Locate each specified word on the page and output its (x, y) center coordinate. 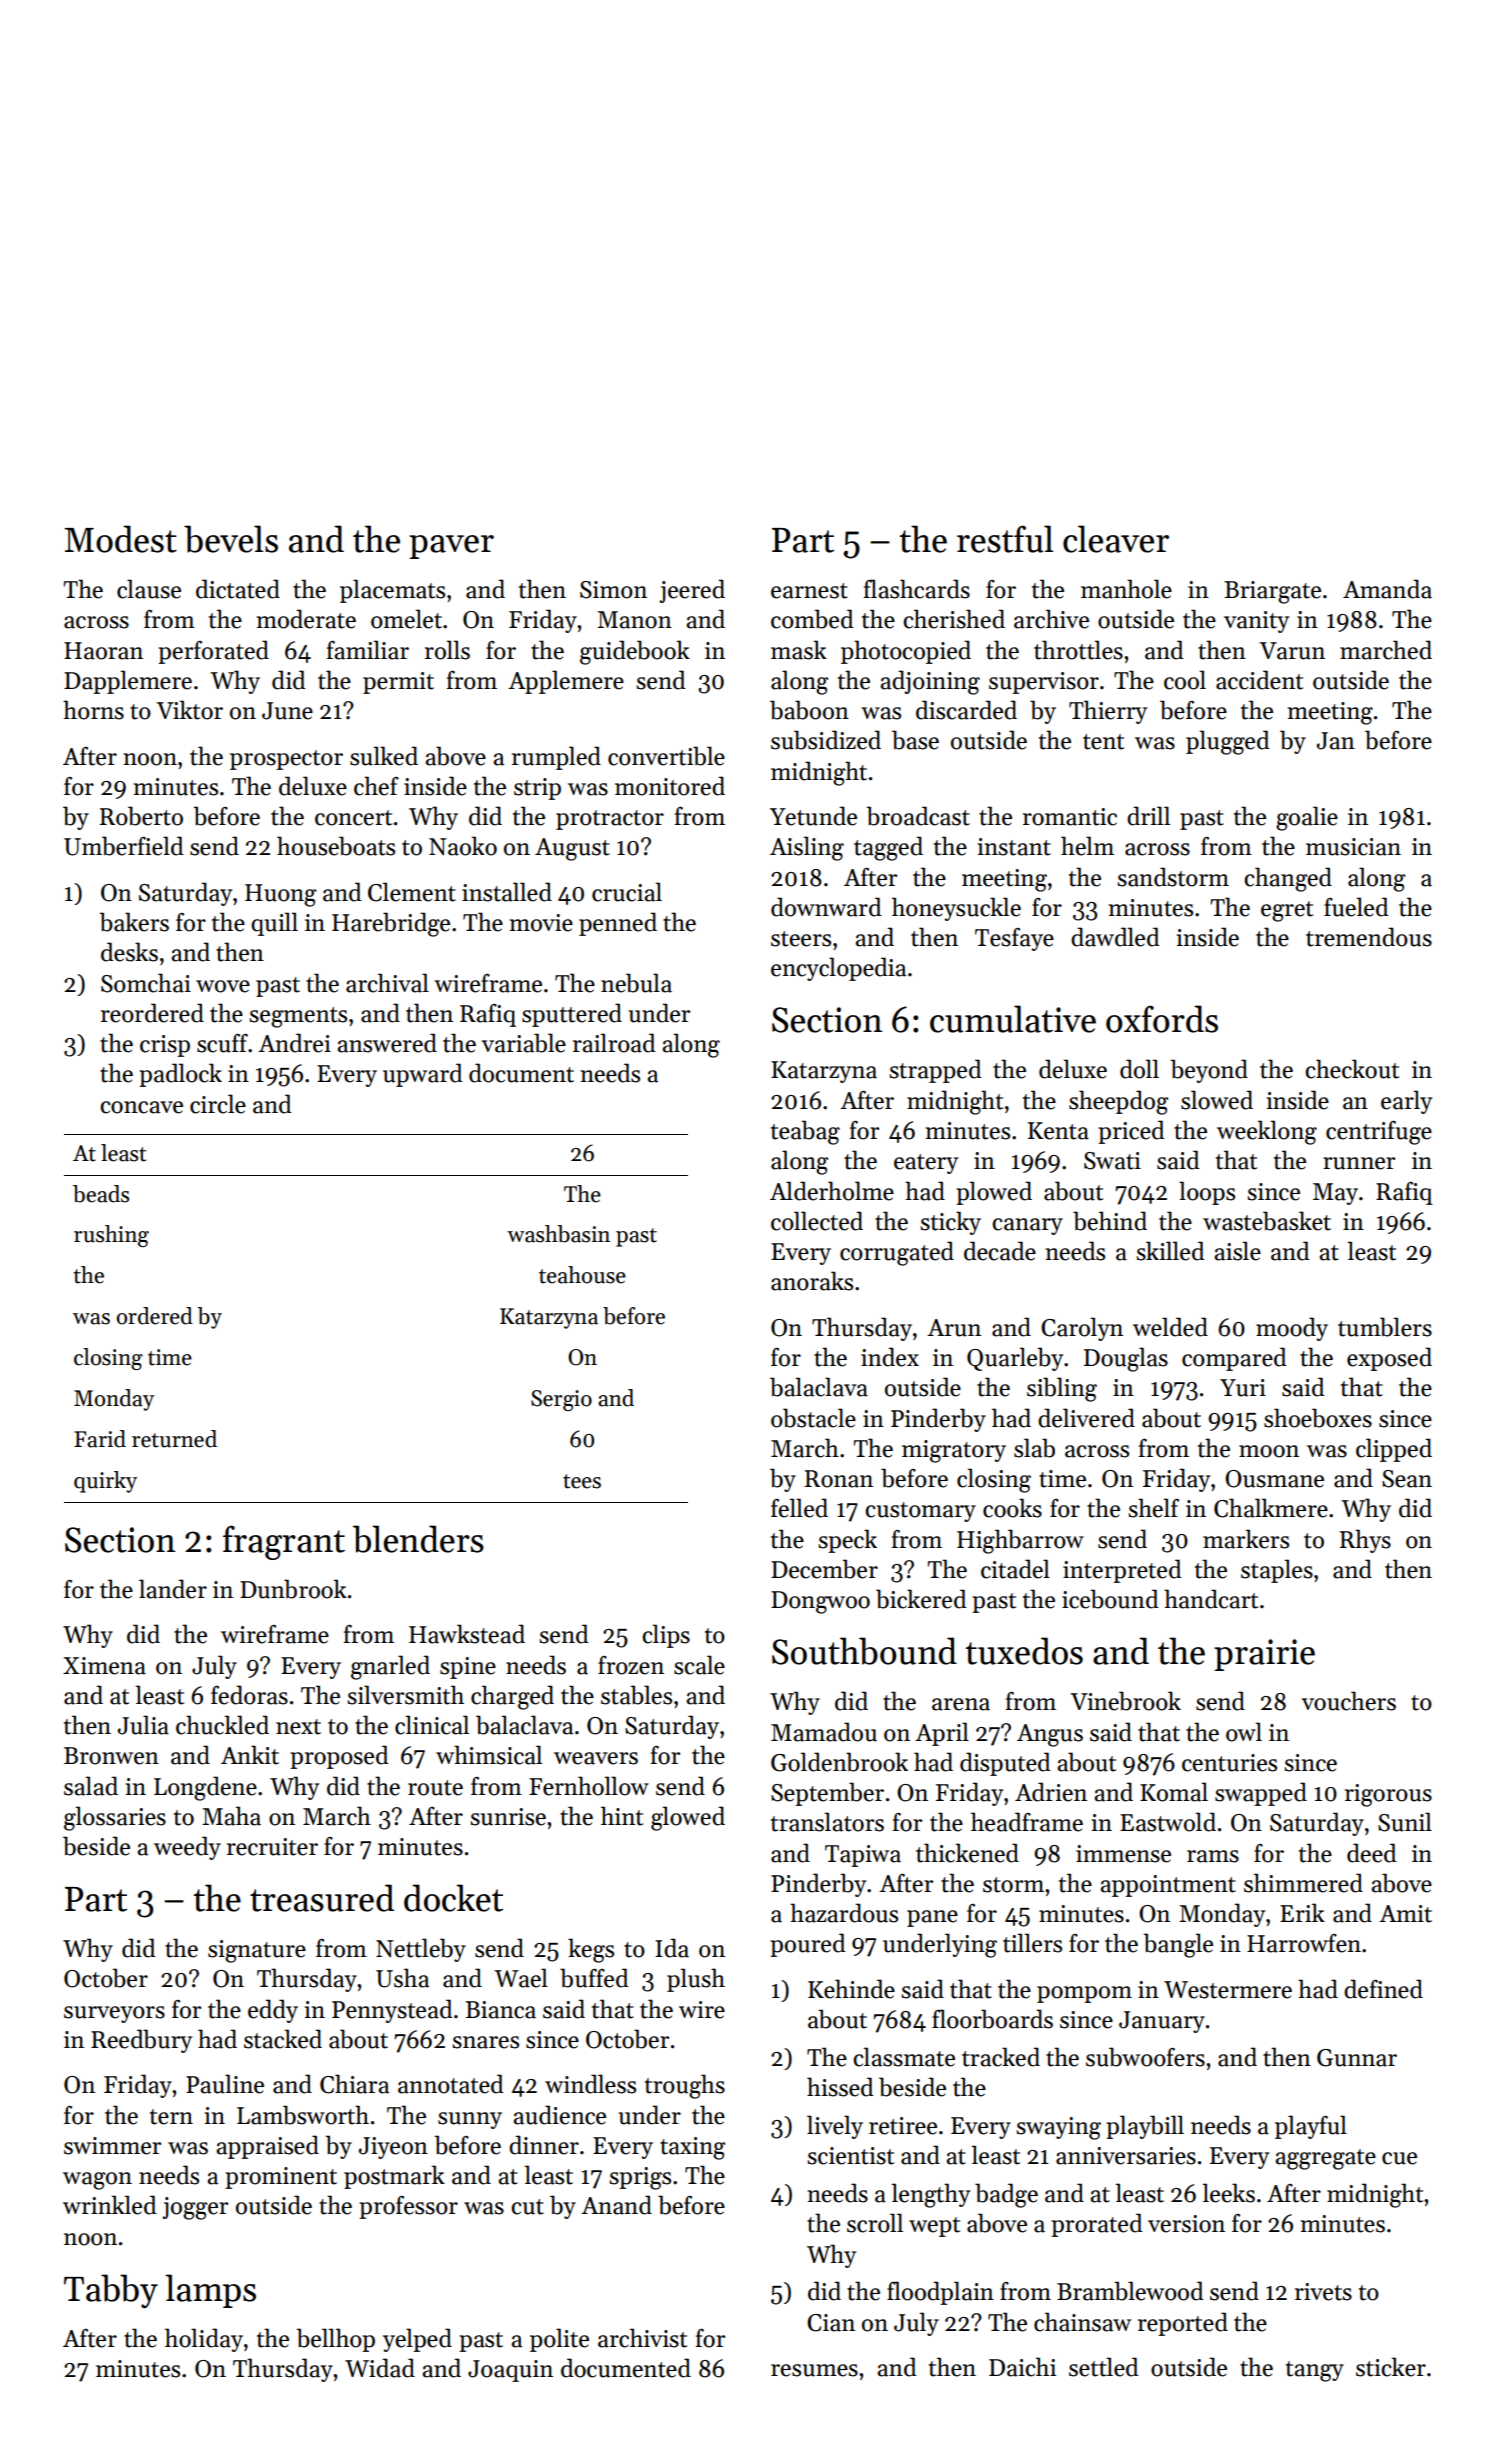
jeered (692, 591)
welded (1170, 1327)
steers (801, 939)
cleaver (1116, 539)
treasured (322, 1898)
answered (387, 1043)
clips (666, 1636)
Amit (1405, 1914)
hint (622, 1816)
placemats (392, 591)
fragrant (284, 1542)
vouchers (1349, 1701)
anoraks (812, 1281)
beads (101, 1194)
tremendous (1369, 937)
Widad (380, 2368)
